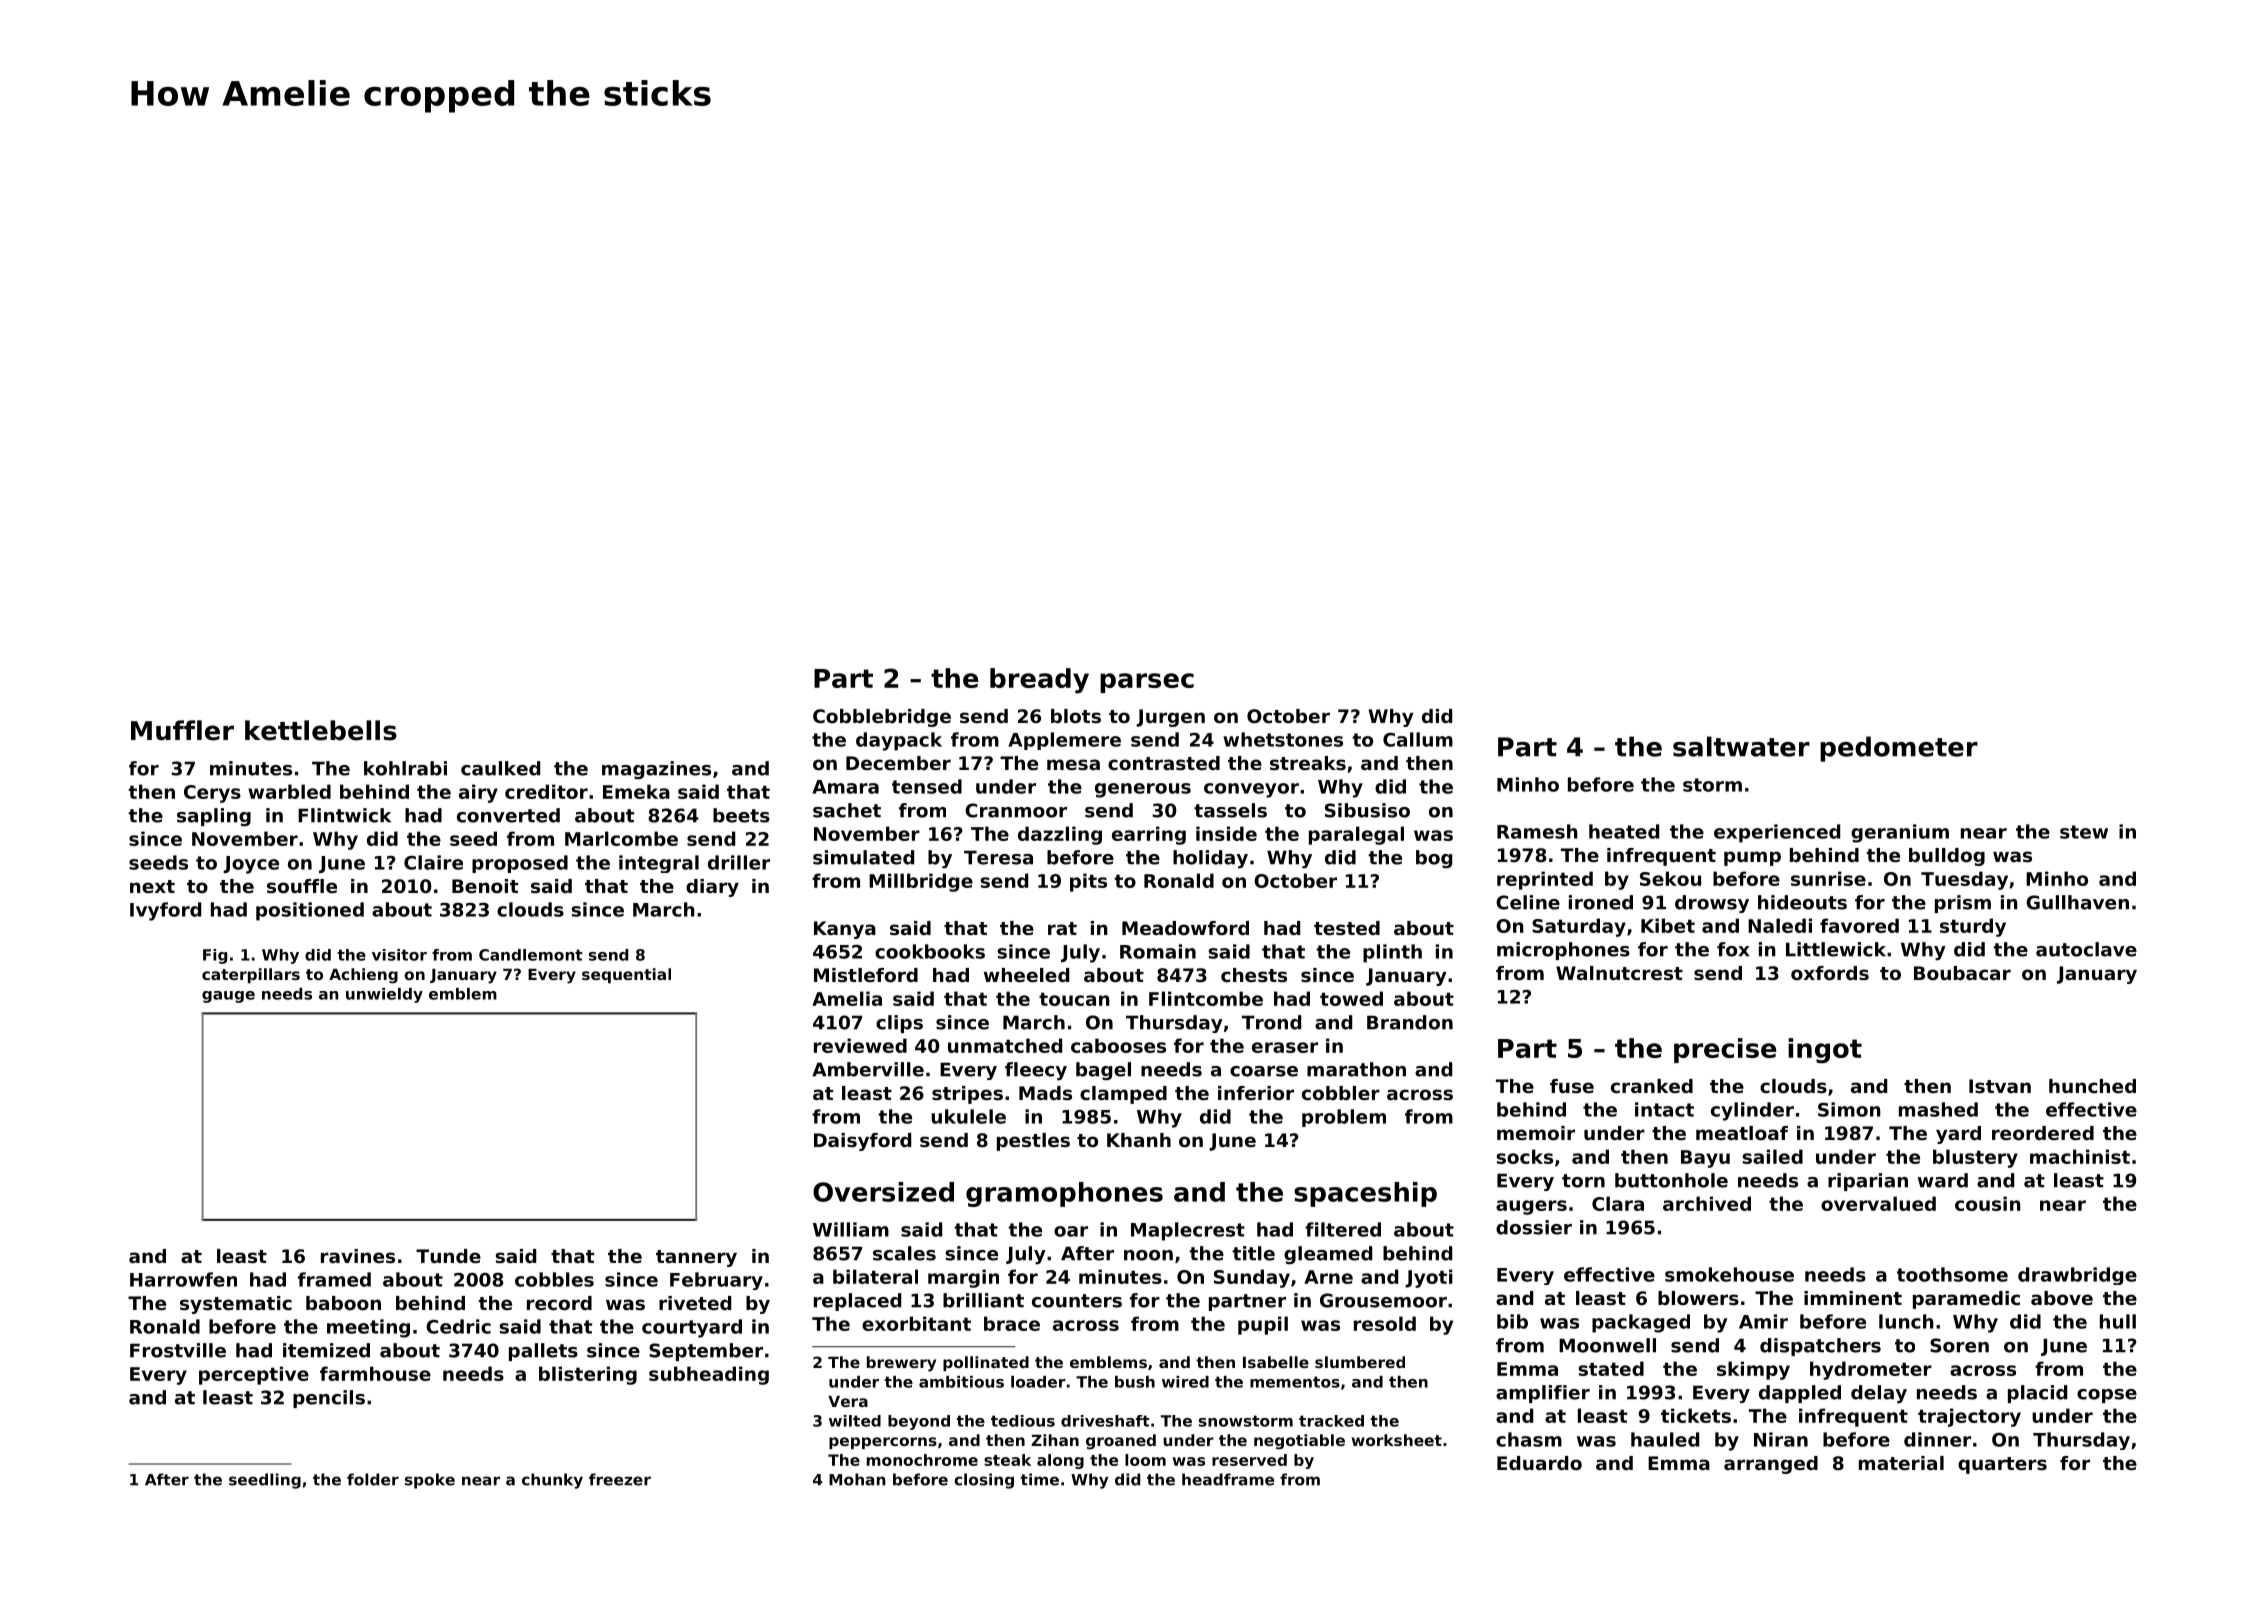 The width and height of the page is (2266, 1602). What do you see at coordinates (860, 1045) in the page?
I see `reviewed` at bounding box center [860, 1045].
